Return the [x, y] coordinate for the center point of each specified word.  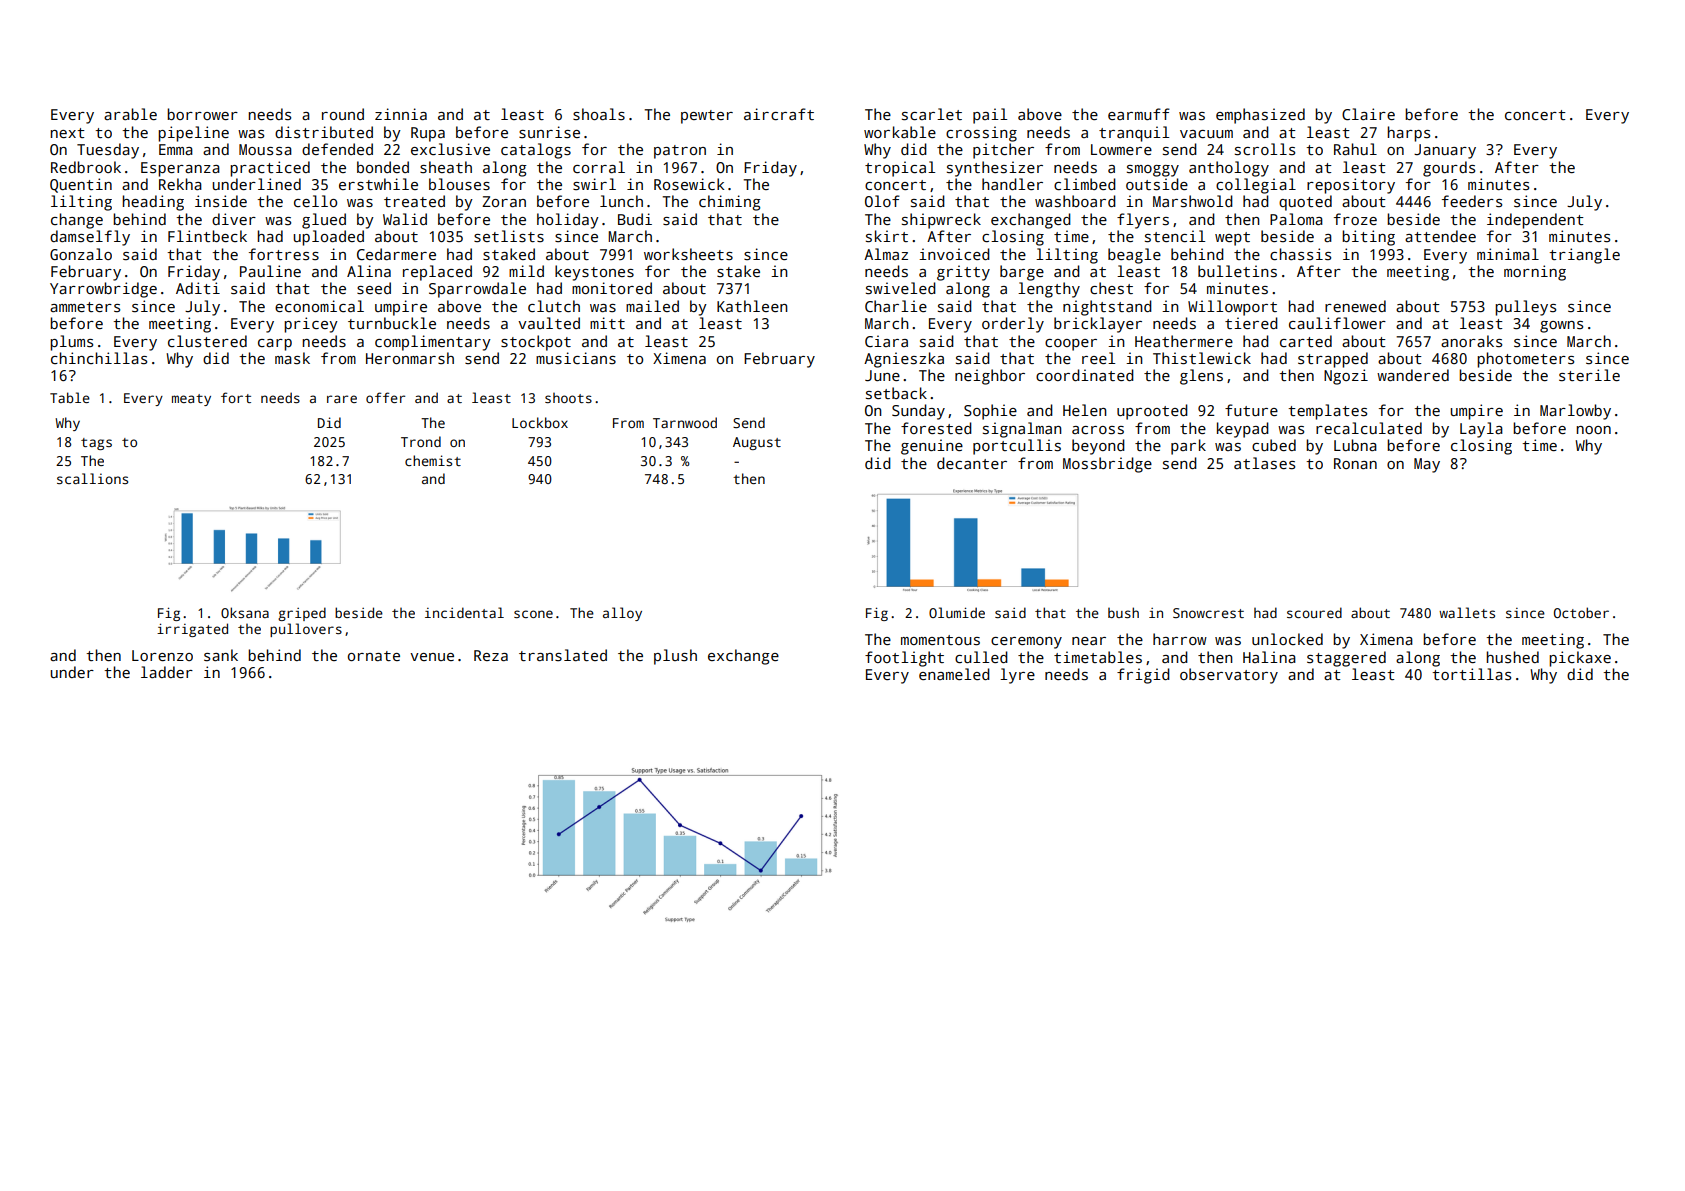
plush [675, 657]
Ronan [1355, 463]
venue [432, 657]
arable [130, 114]
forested [936, 428]
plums [71, 343]
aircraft [779, 114]
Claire [1368, 114]
